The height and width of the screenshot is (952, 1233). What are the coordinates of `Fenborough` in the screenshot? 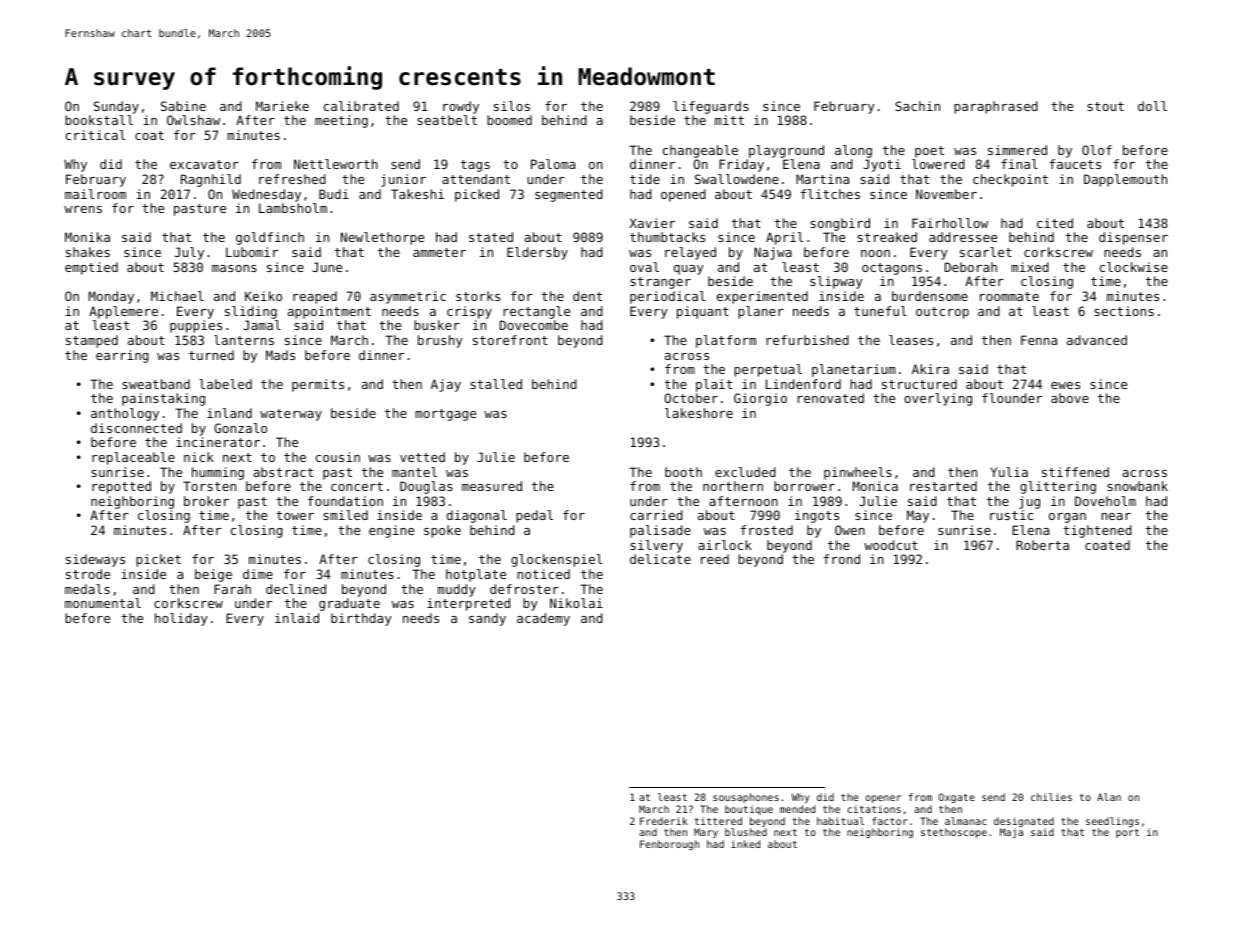 It's located at (669, 845).
